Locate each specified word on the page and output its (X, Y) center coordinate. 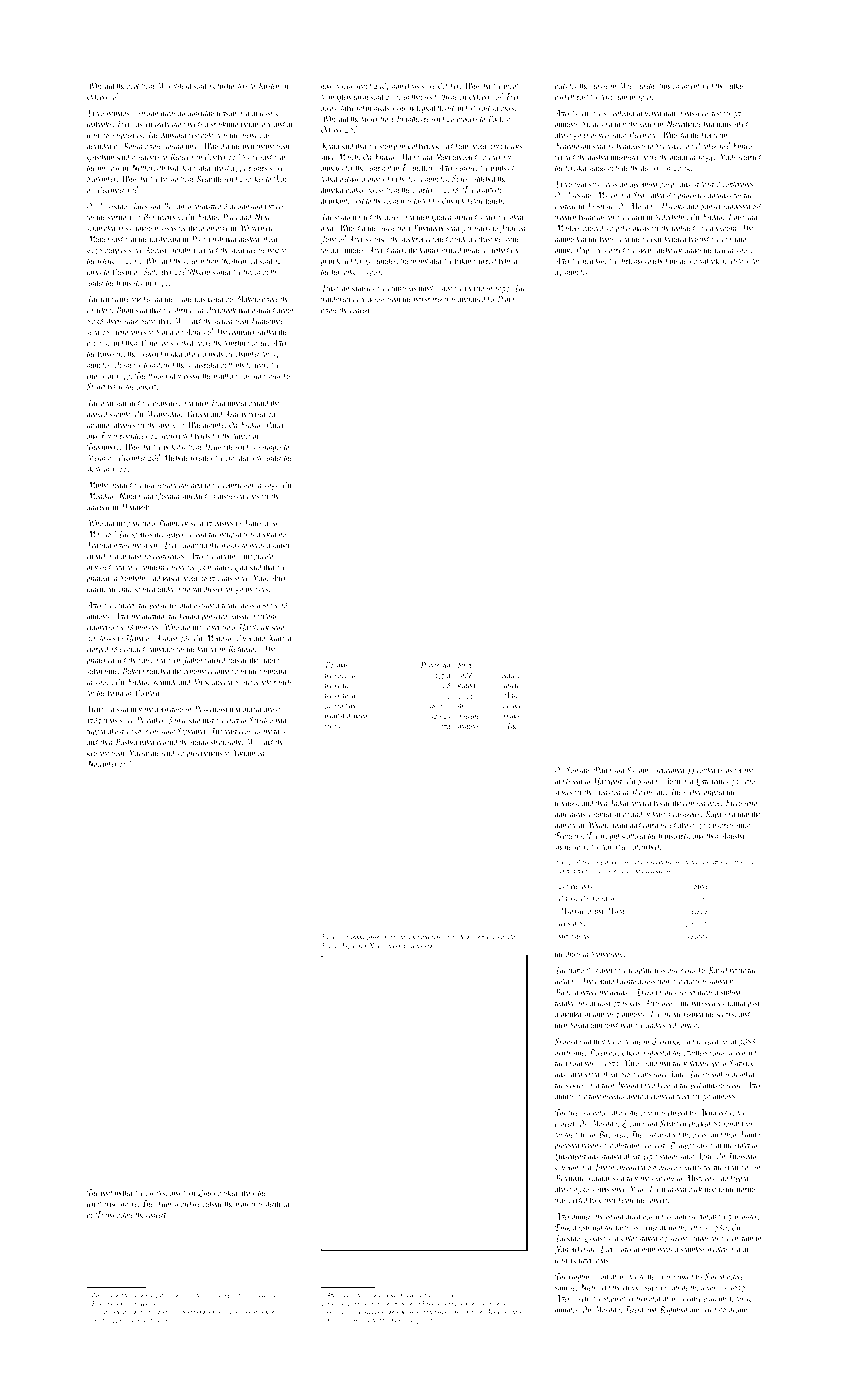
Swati (590, 124)
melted (124, 1192)
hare (561, 813)
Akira (707, 1112)
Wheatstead (175, 85)
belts (561, 85)
